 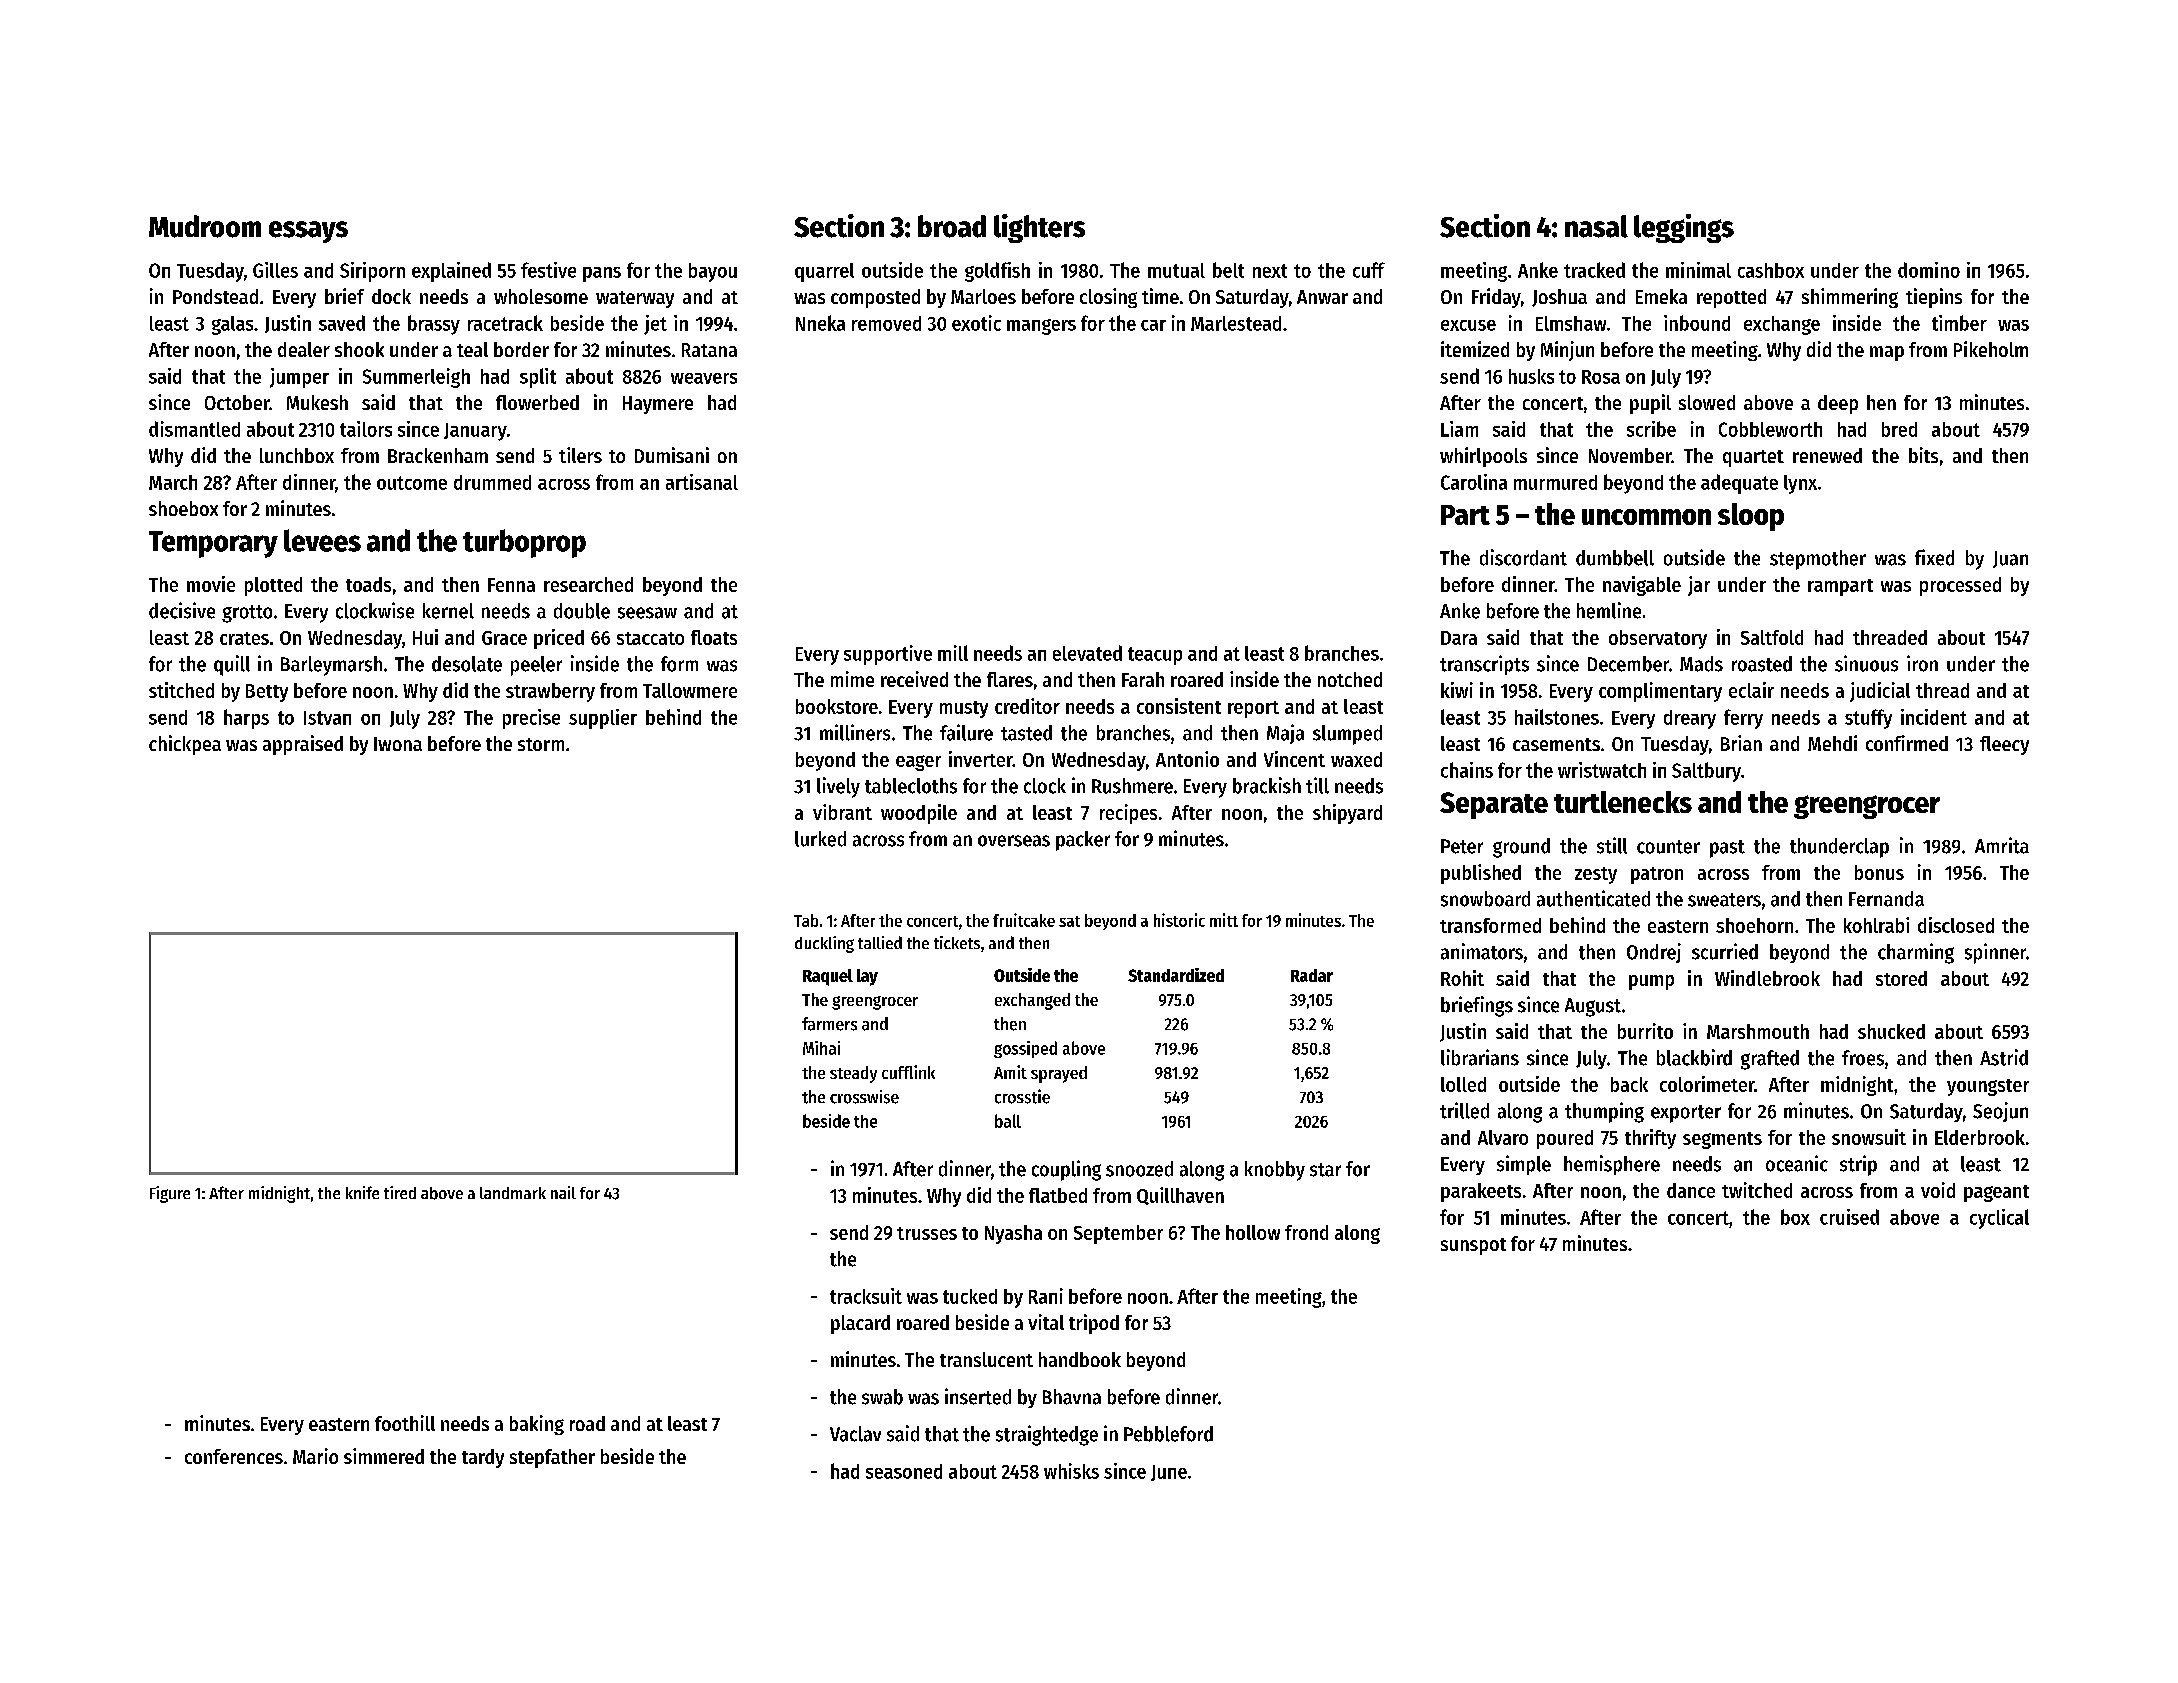 What do you see at coordinates (1047, 1435) in the screenshot?
I see `straightedge` at bounding box center [1047, 1435].
